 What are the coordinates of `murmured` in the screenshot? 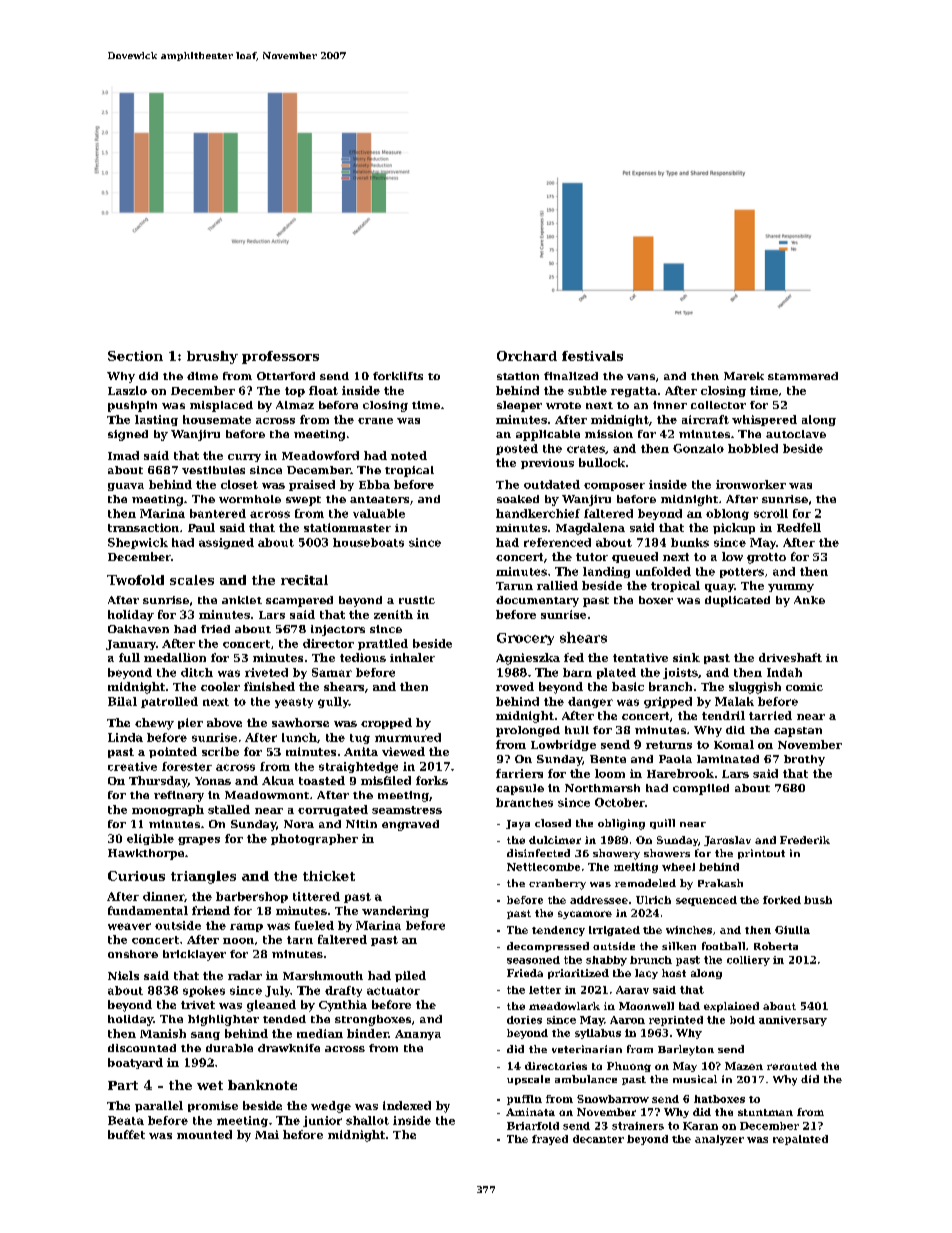 It's located at (408, 737).
